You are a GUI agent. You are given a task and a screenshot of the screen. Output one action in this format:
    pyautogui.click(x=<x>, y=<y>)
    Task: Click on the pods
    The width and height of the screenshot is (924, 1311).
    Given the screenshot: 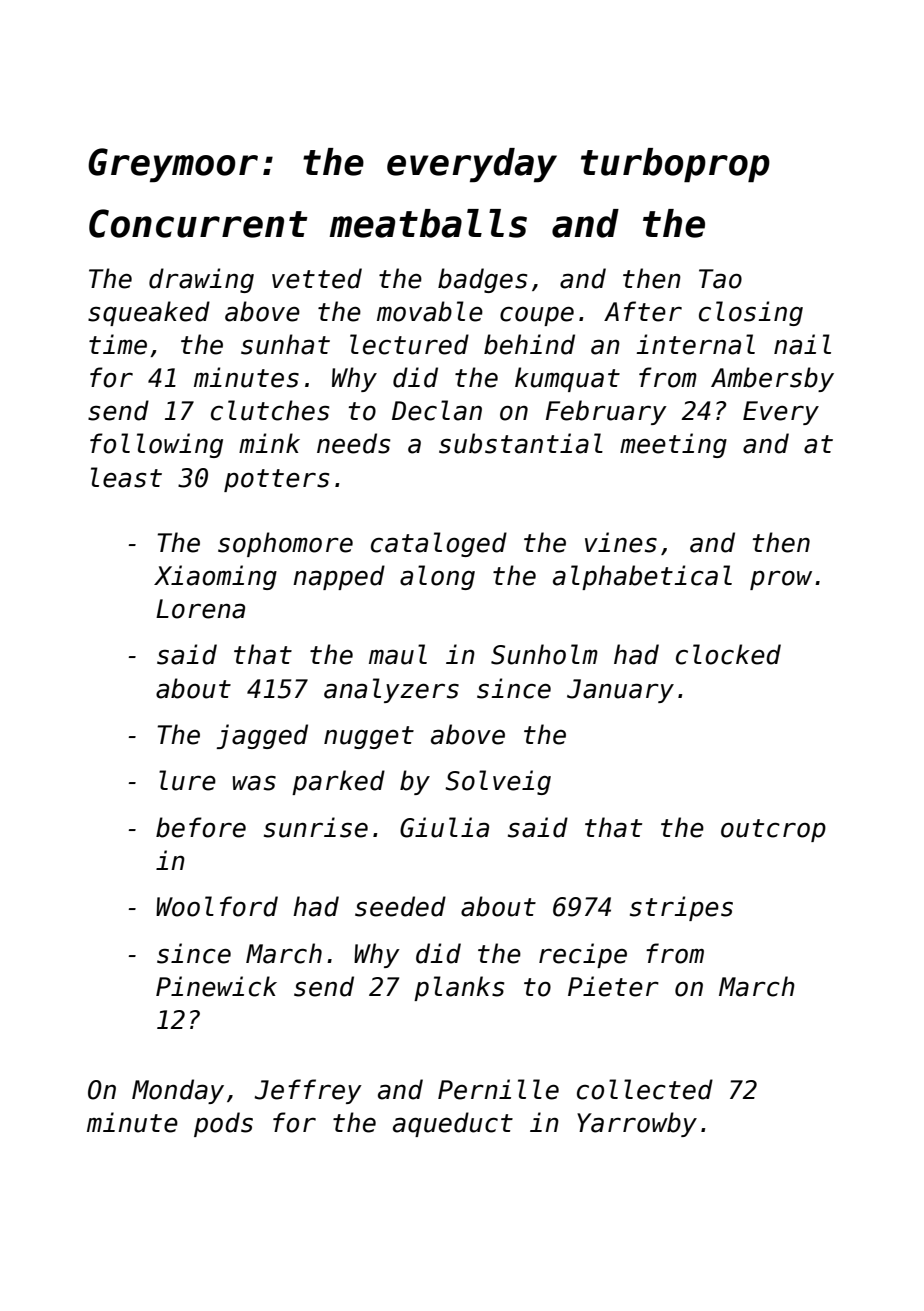 What is the action you would take?
    pyautogui.click(x=223, y=1124)
